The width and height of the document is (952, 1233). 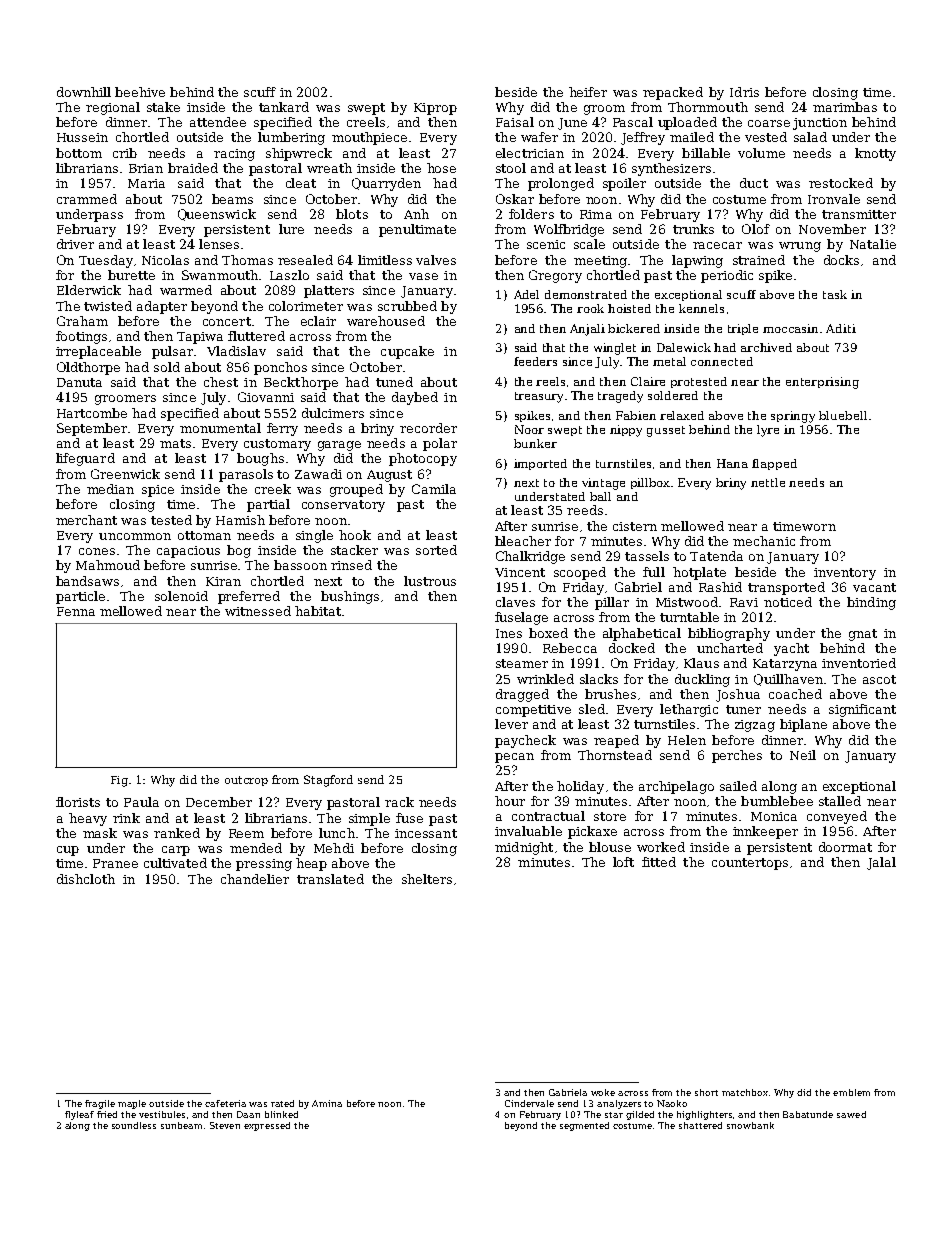 What do you see at coordinates (840, 801) in the document?
I see `stalled` at bounding box center [840, 801].
